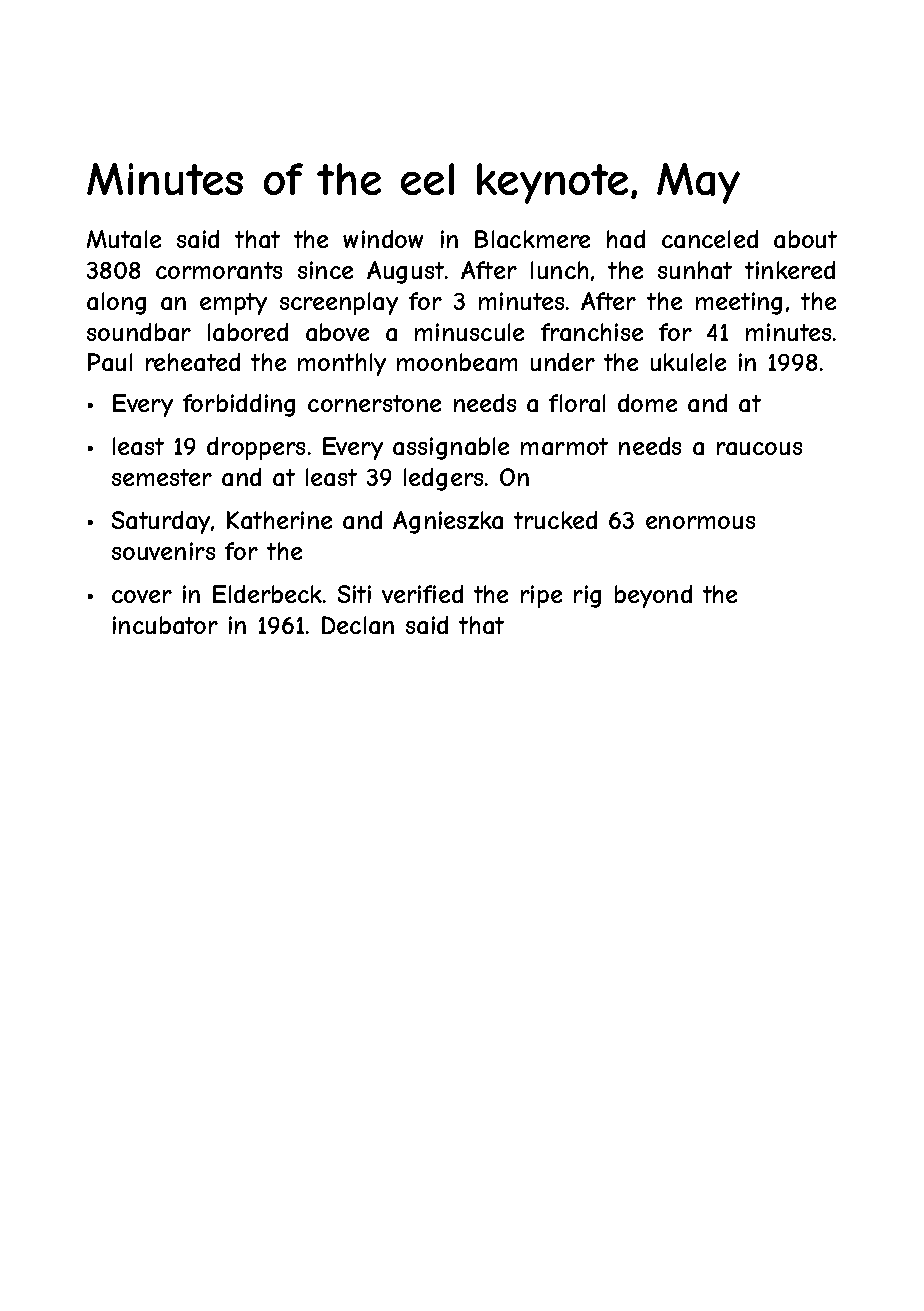  Describe the element at coordinates (805, 239) in the screenshot. I see `about` at that location.
